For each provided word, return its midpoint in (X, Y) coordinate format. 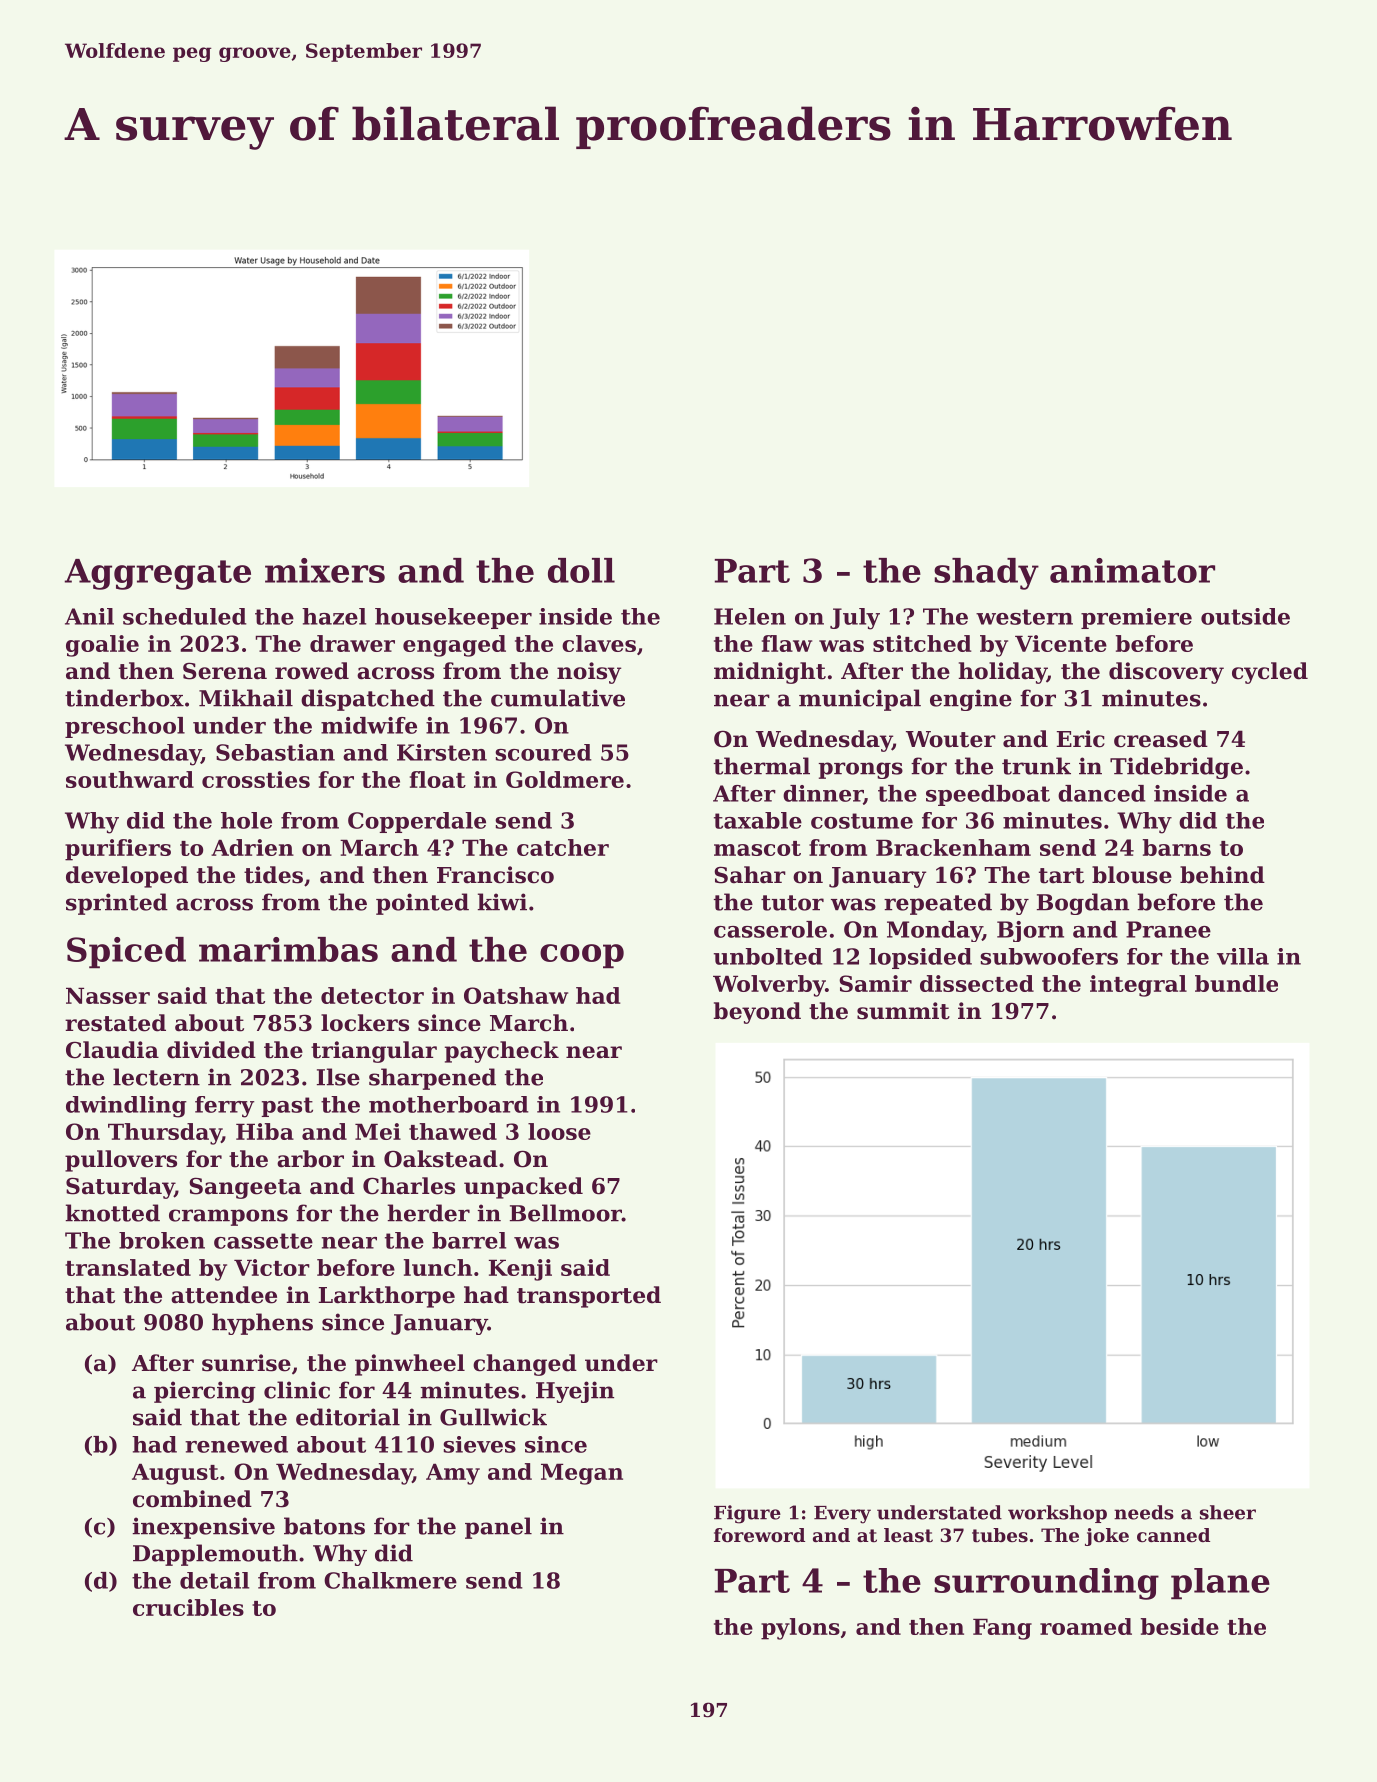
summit (903, 1011)
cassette (263, 1241)
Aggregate (157, 574)
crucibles (188, 1607)
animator (1132, 570)
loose (559, 1131)
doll (581, 570)
